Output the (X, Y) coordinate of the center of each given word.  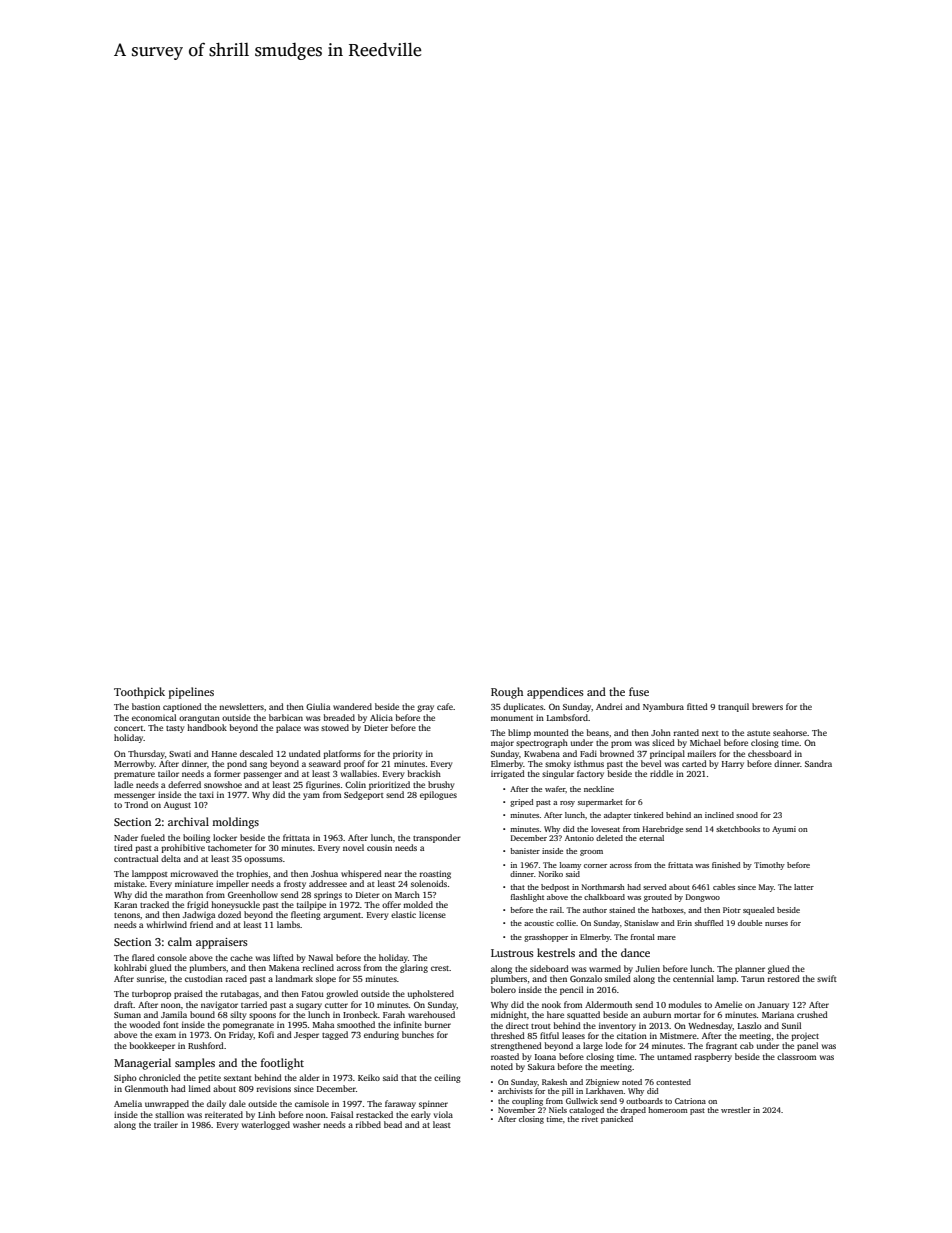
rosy (567, 804)
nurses (776, 924)
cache (241, 957)
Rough (507, 693)
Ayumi (784, 830)
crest (440, 968)
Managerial (142, 1064)
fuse (639, 691)
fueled (153, 837)
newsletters (241, 706)
